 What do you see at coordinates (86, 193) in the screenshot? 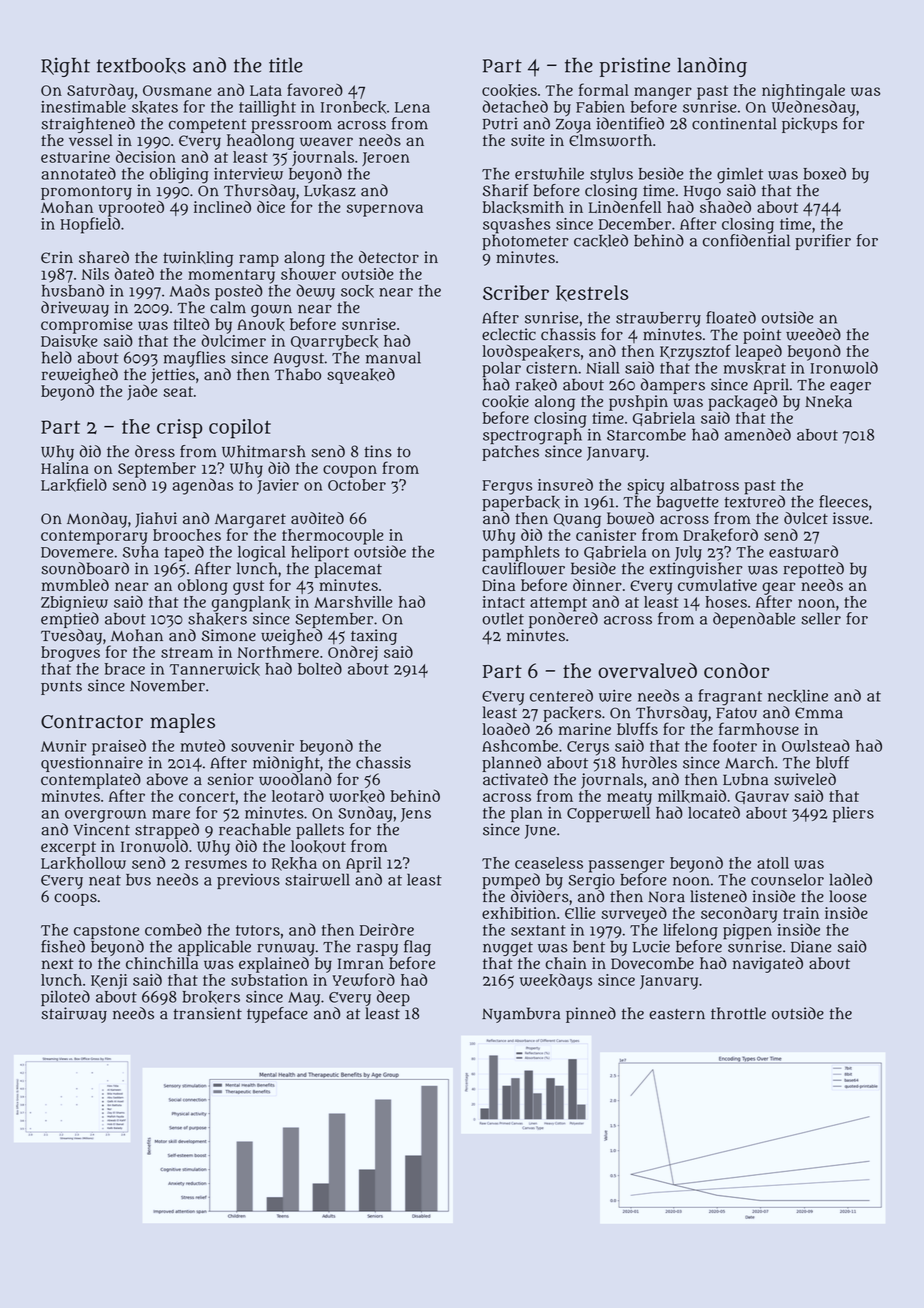
I see `promontory` at bounding box center [86, 193].
